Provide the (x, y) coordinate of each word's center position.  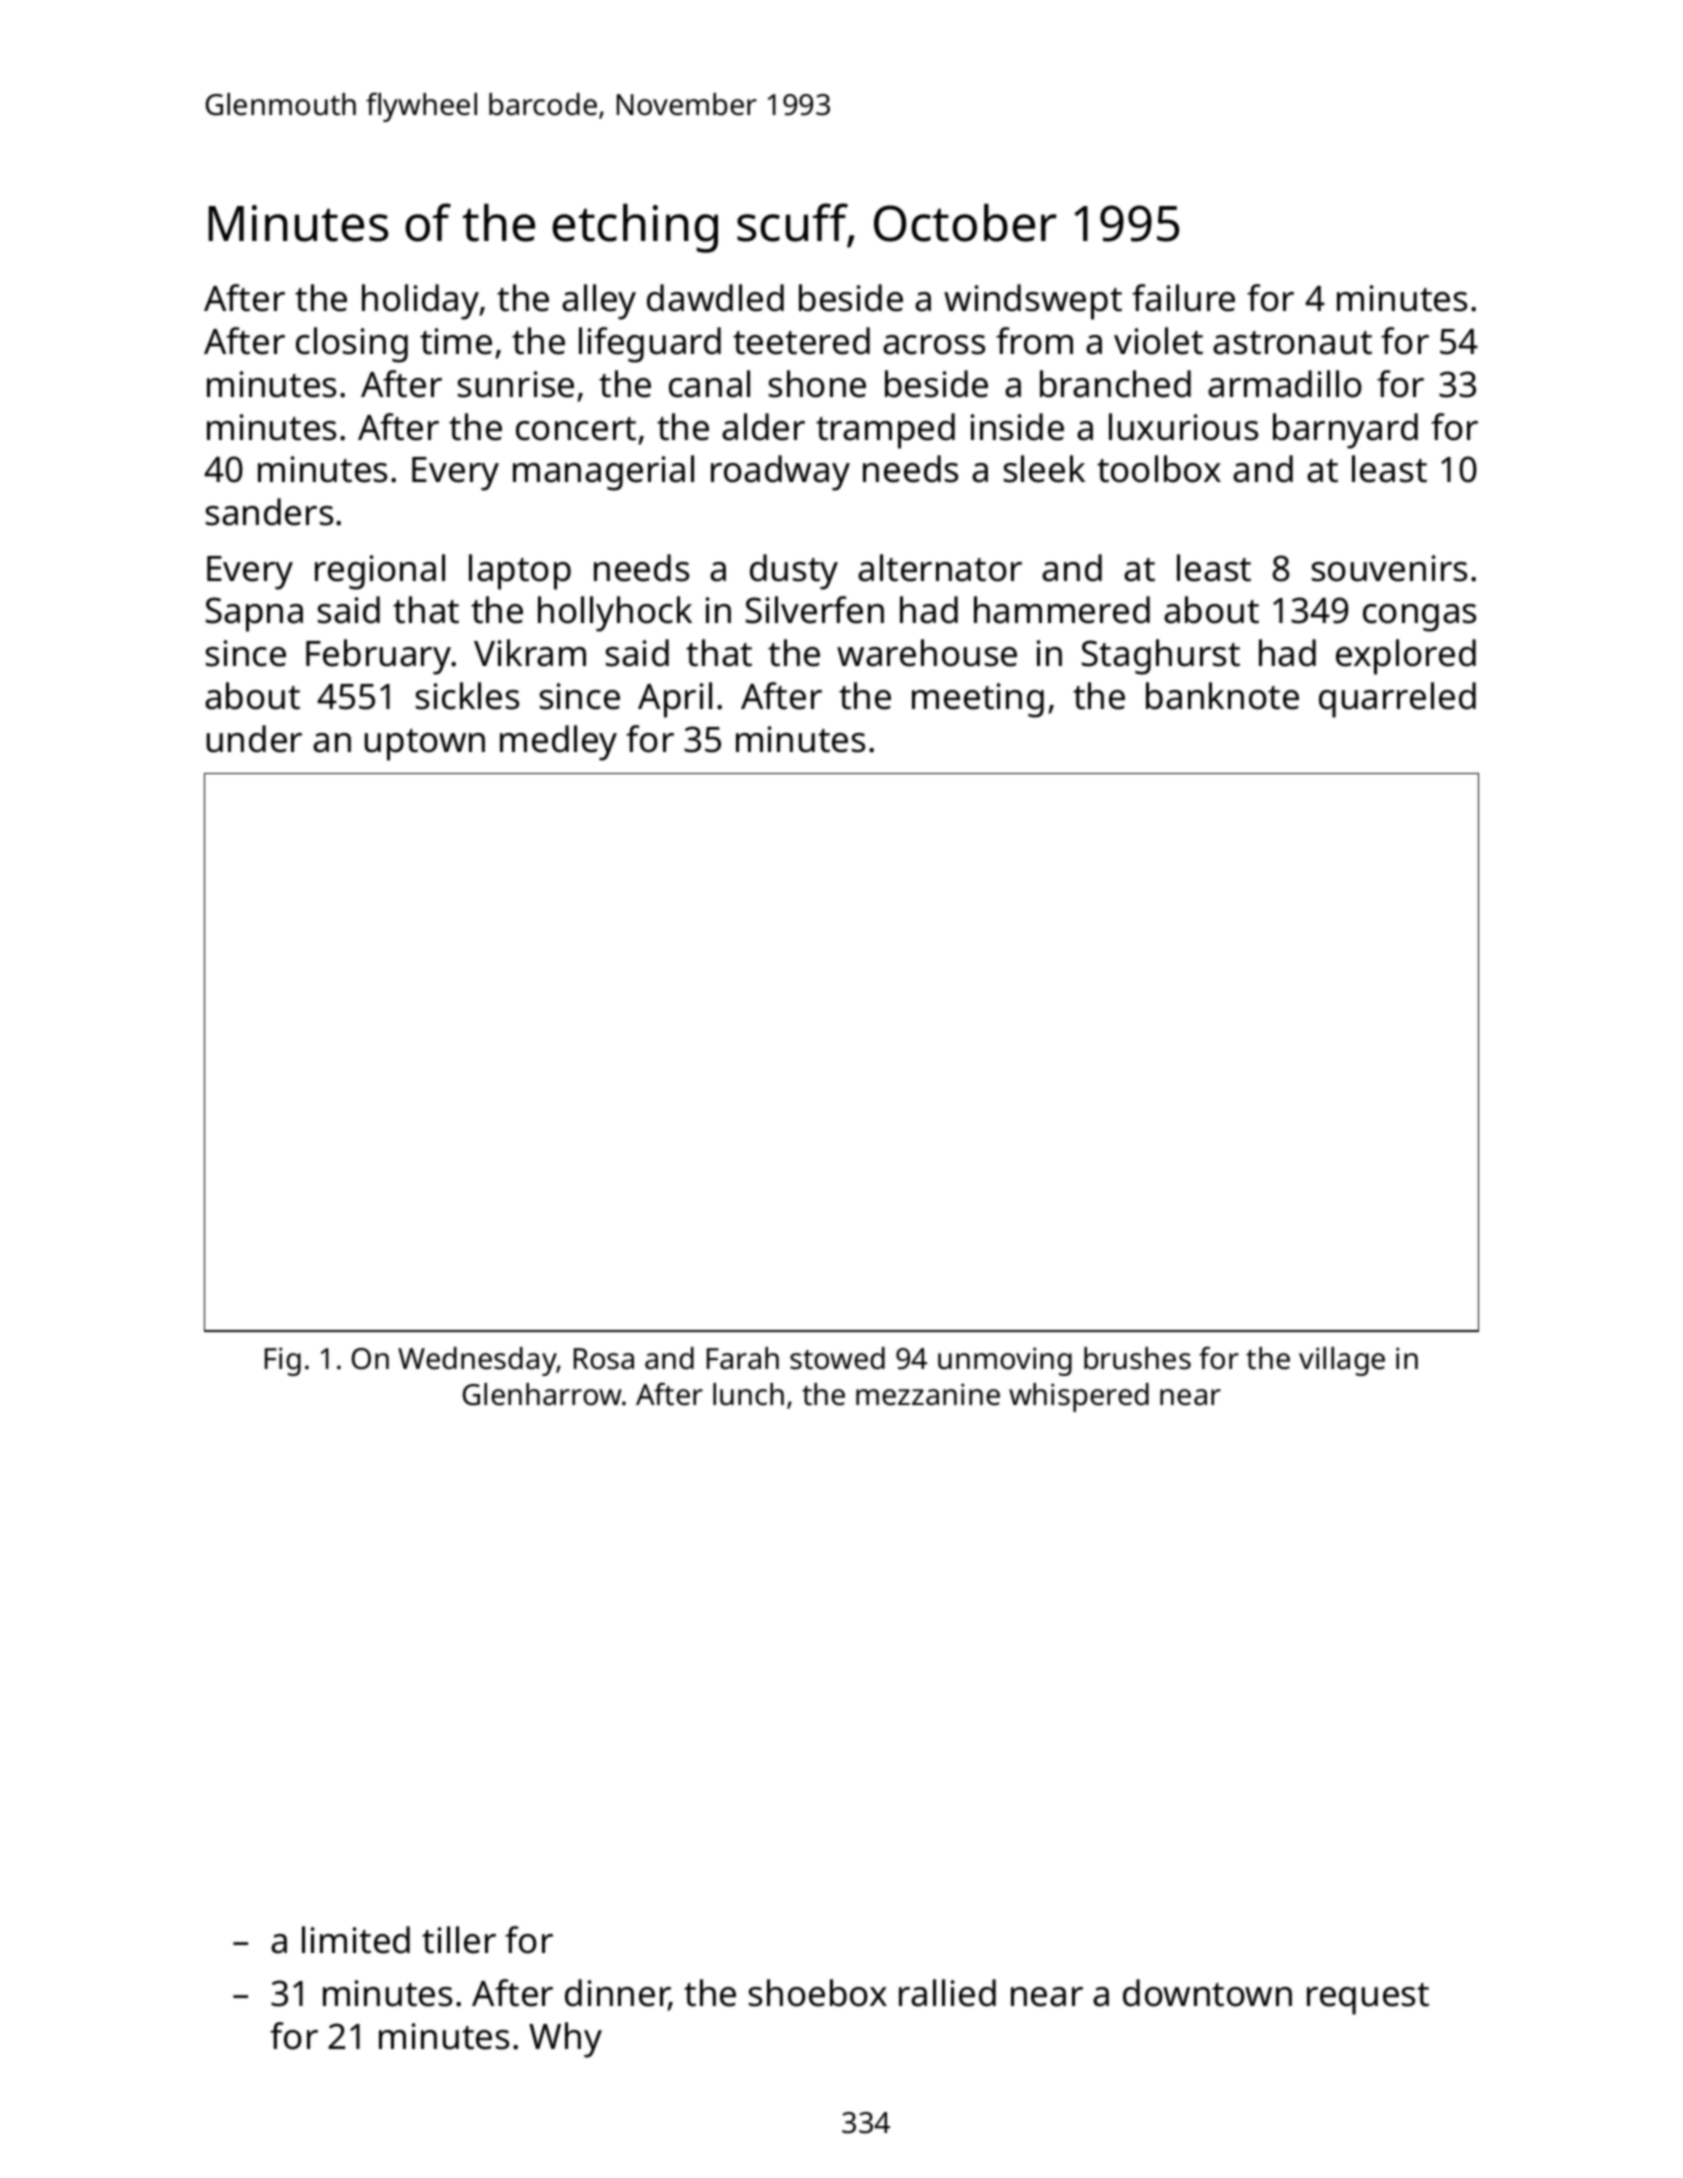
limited (356, 1940)
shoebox (818, 1993)
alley (599, 302)
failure (1183, 298)
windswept (1033, 302)
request (1368, 1999)
